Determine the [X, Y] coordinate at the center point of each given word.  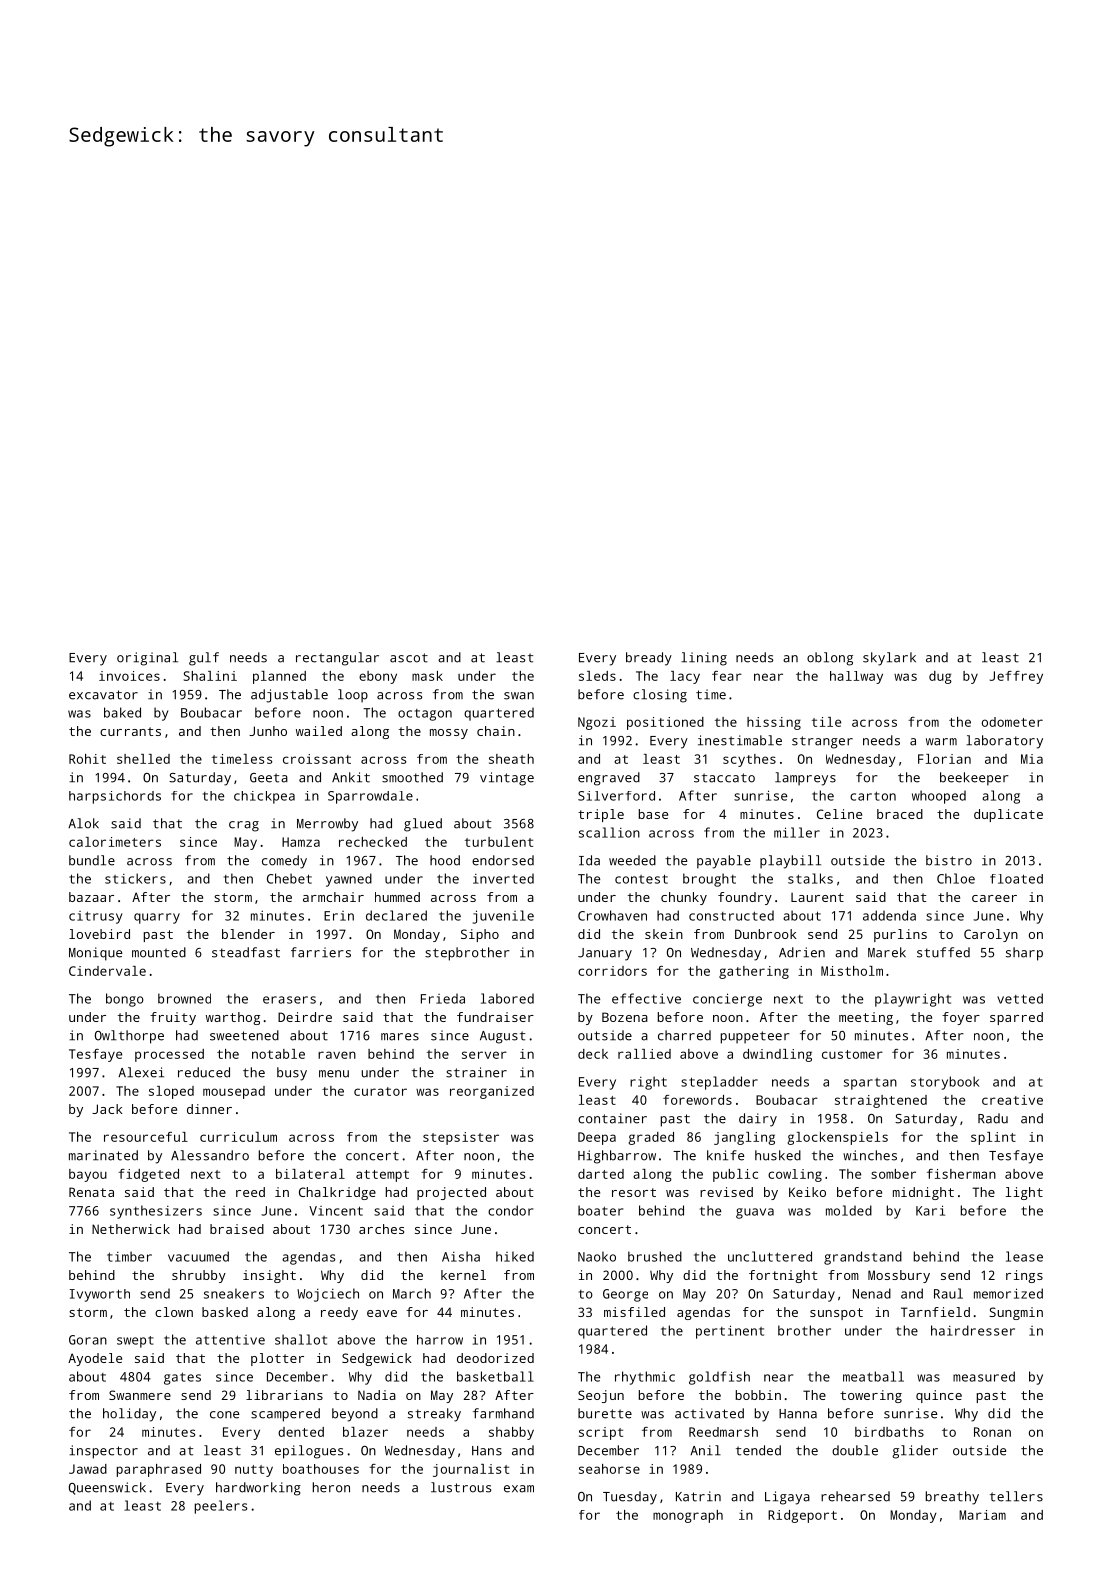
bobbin [758, 1395]
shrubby [199, 1276]
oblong [830, 659]
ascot [409, 658]
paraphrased [159, 1470]
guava [755, 1213]
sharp [1024, 954]
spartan [870, 1084]
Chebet [289, 878]
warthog [233, 1018]
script [601, 1433]
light [1024, 1193]
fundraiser [495, 1017]
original [147, 659]
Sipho [480, 935]
